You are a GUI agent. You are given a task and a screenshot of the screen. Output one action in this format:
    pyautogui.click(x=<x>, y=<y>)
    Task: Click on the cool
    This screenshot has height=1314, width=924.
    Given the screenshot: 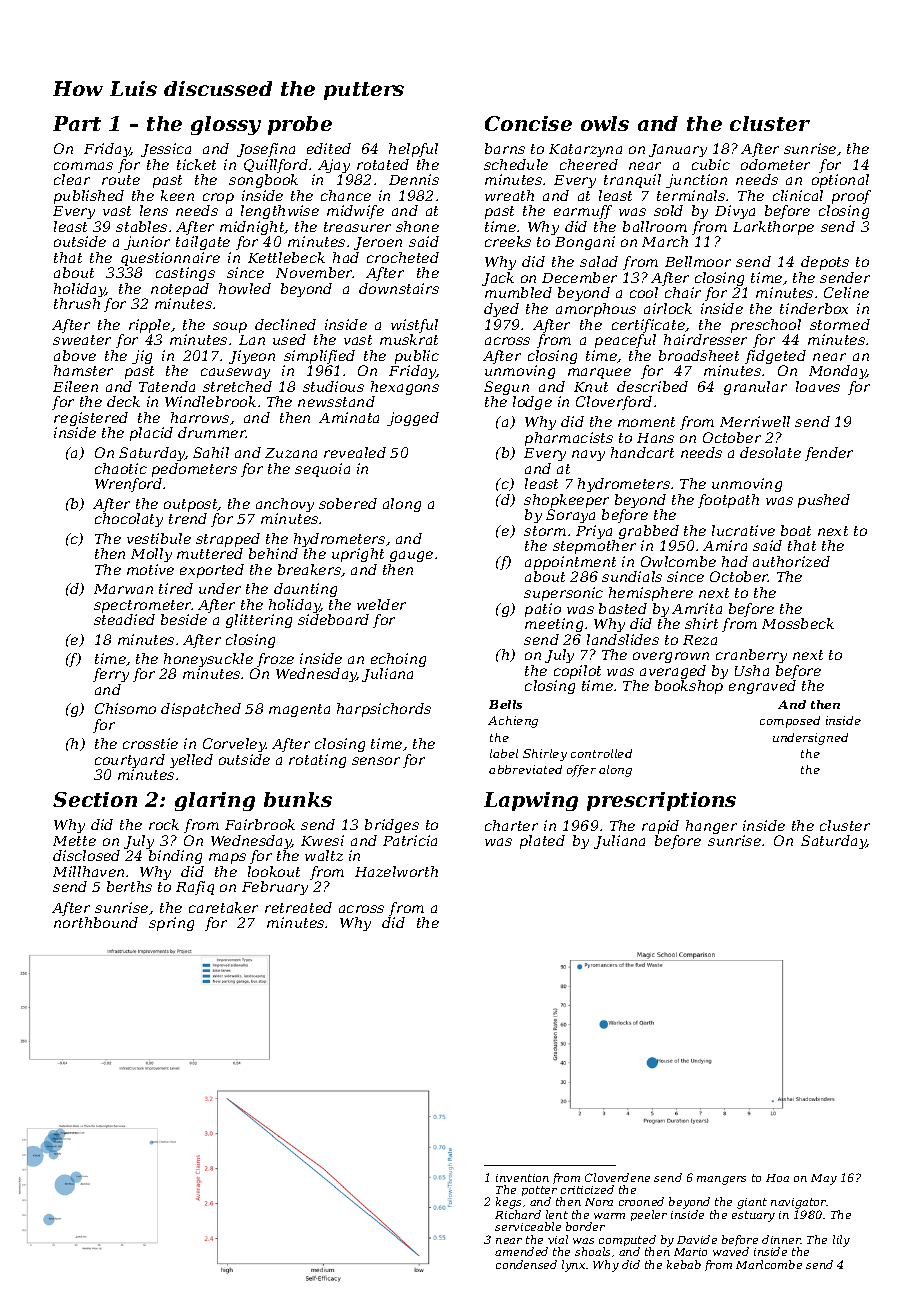 What is the action you would take?
    pyautogui.click(x=644, y=292)
